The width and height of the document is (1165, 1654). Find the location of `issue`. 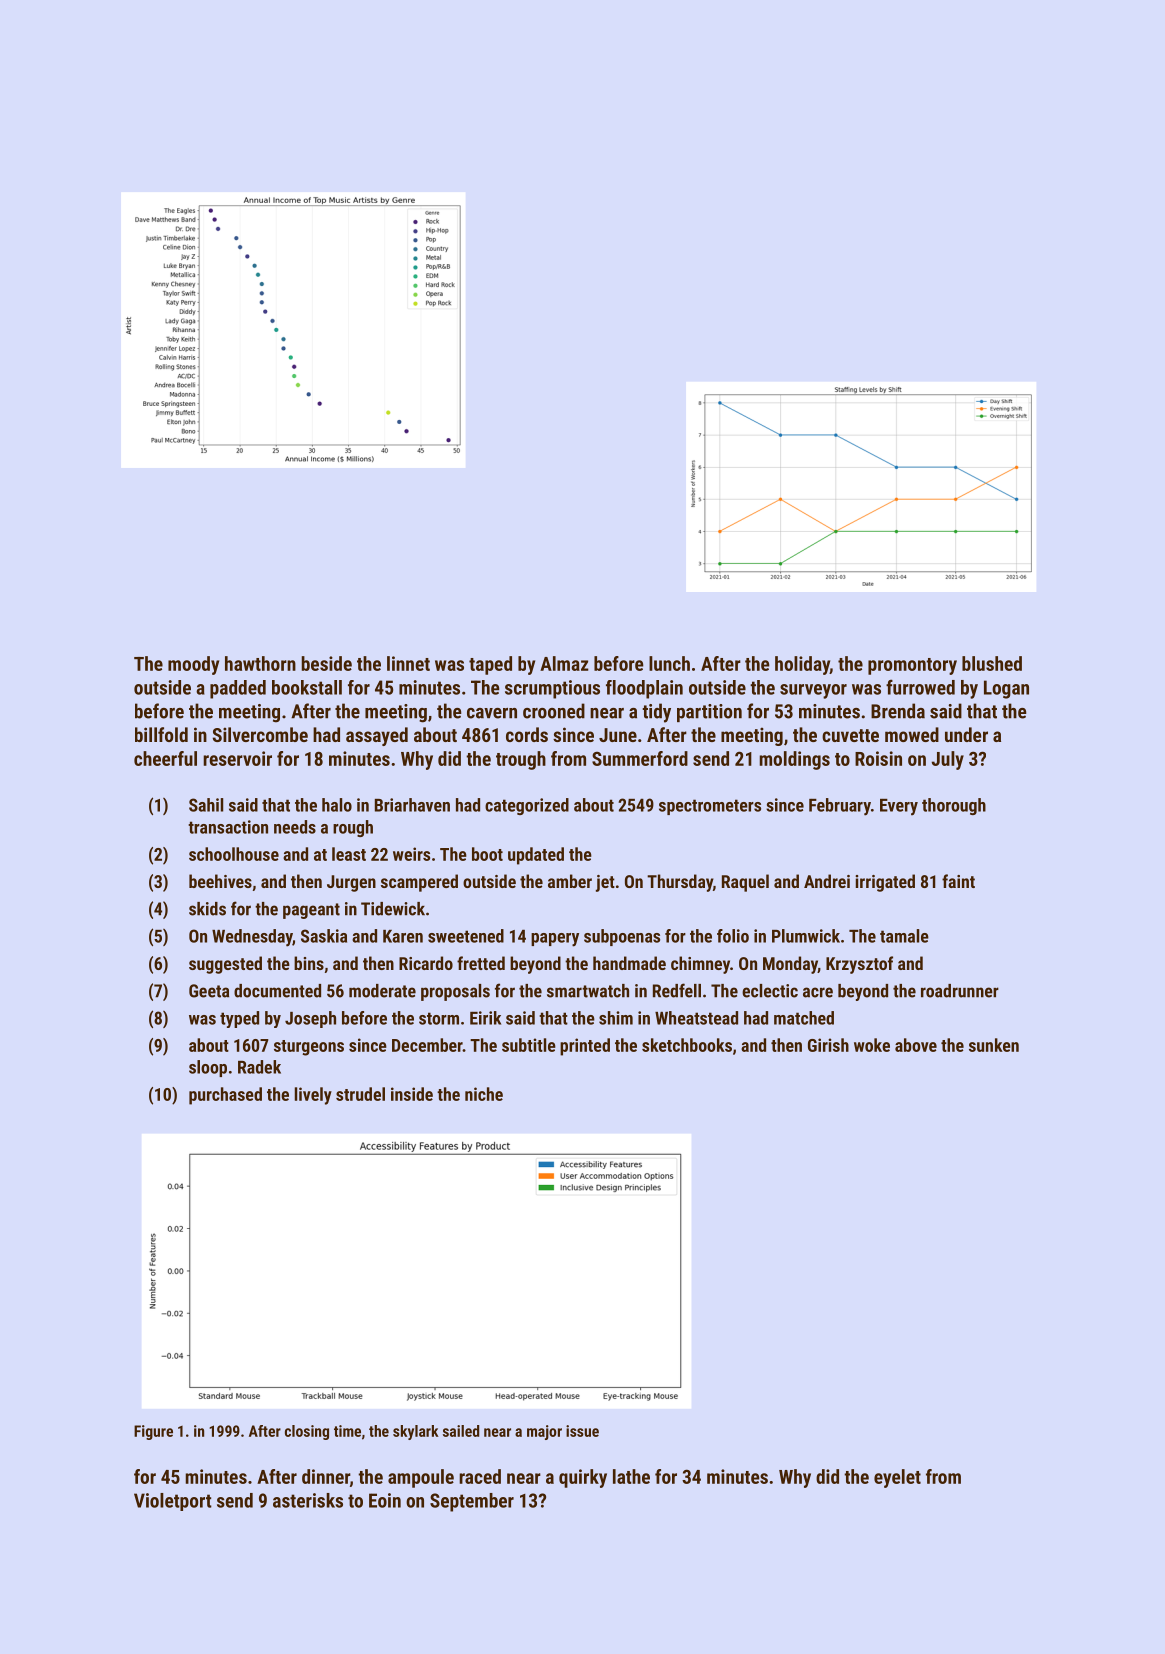

issue is located at coordinates (582, 1431).
